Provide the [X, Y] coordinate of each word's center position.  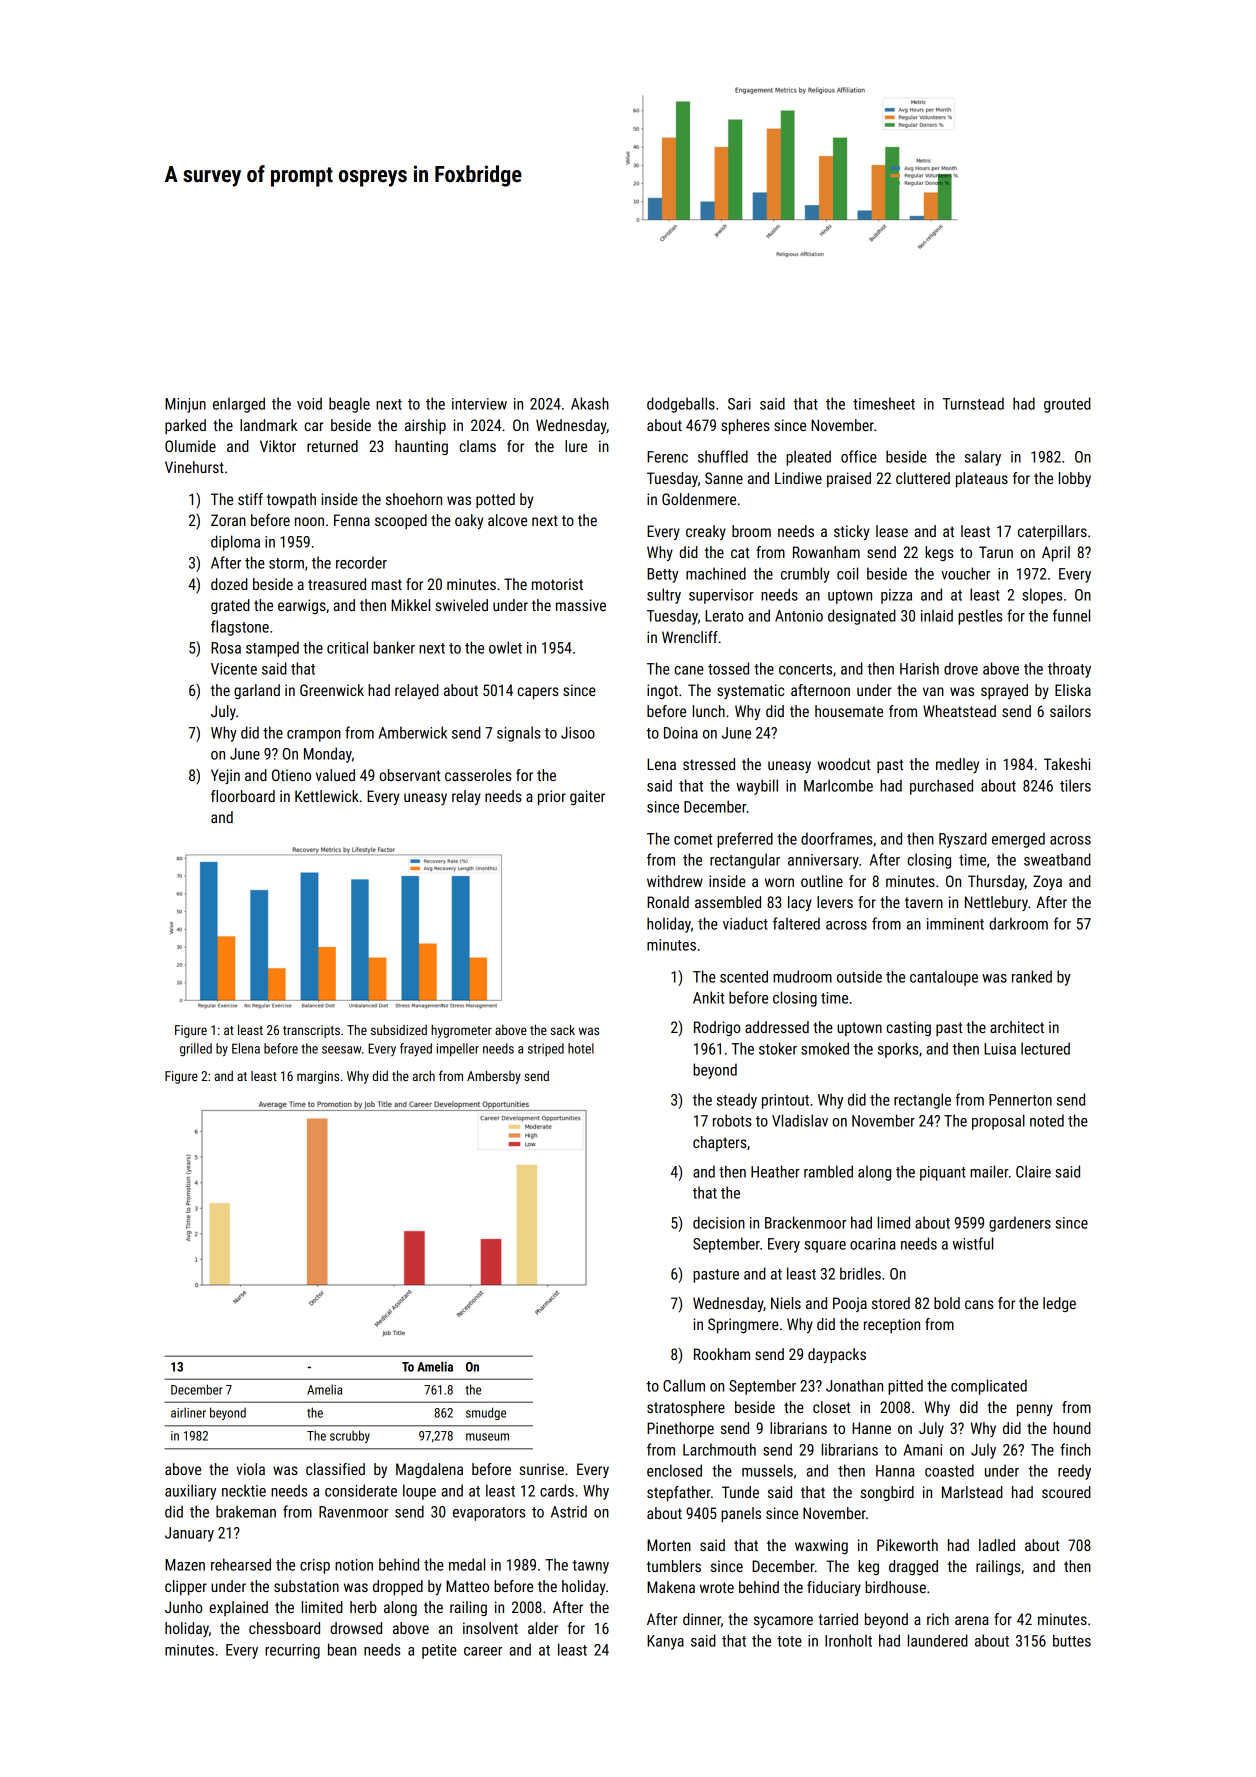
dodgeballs [681, 405]
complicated [989, 1387]
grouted [1067, 405]
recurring [292, 1651]
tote [789, 1641]
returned [332, 446]
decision [719, 1222]
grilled [196, 1050]
